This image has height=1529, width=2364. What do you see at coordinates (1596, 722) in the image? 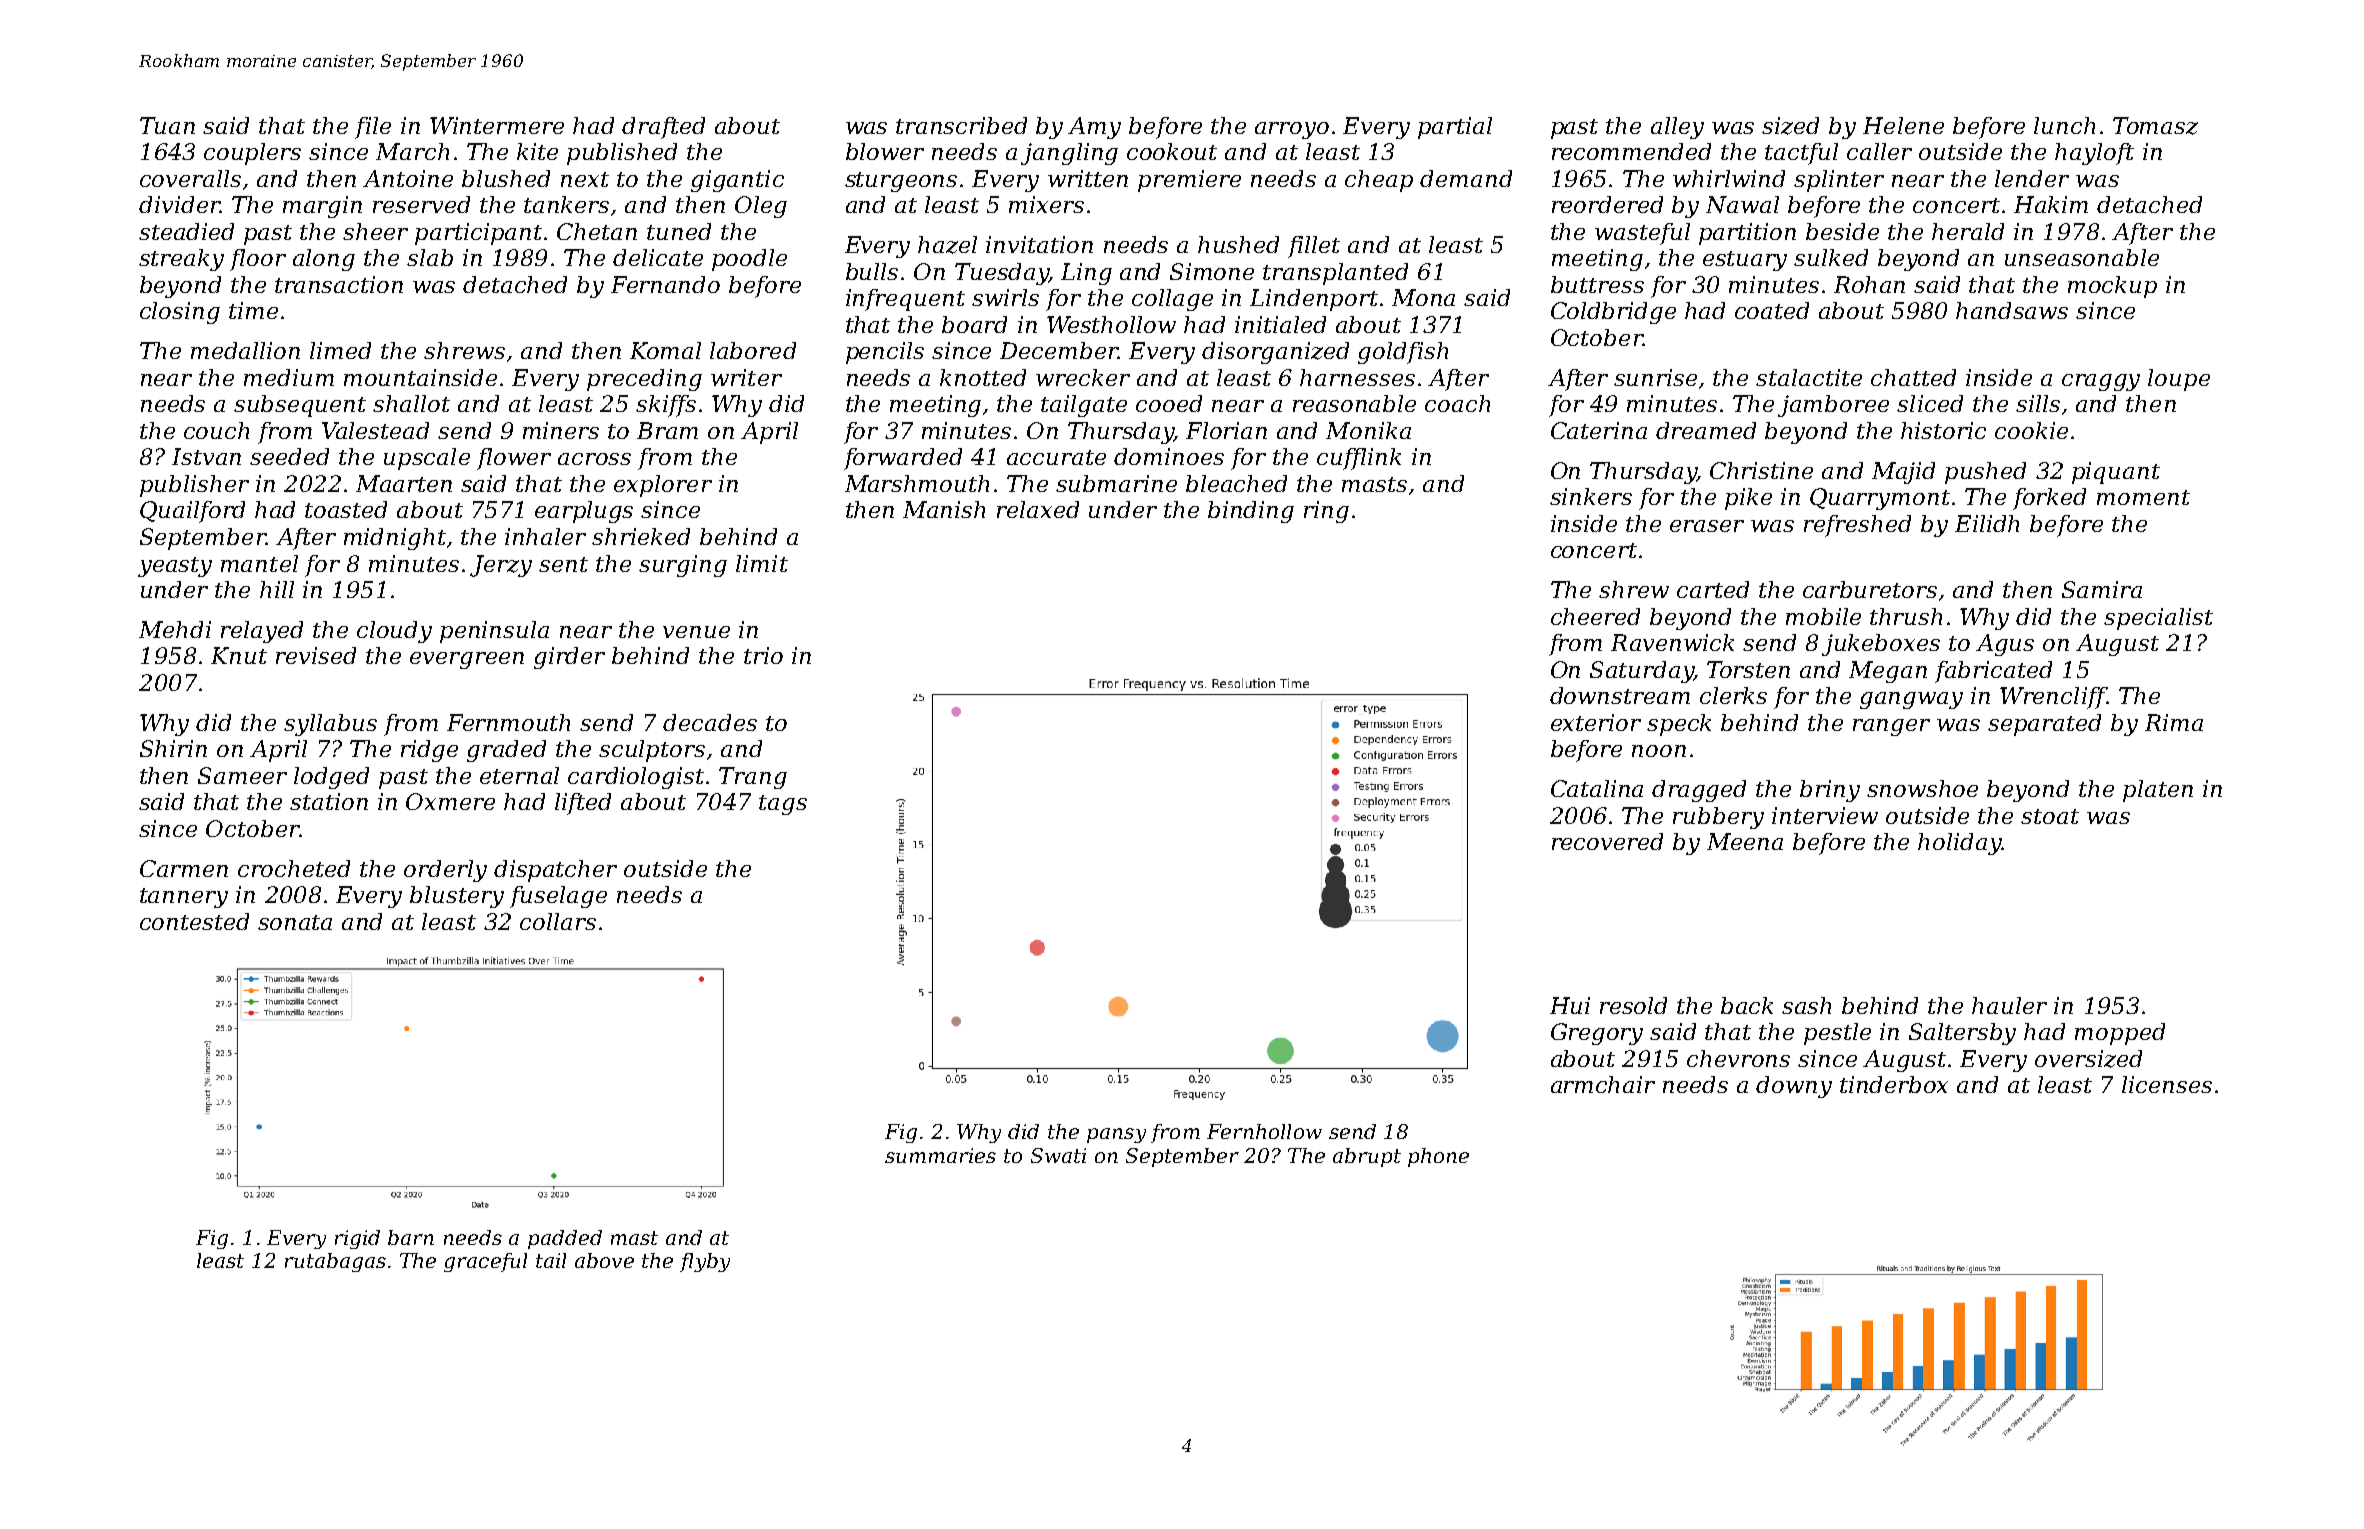
I see `exterior` at bounding box center [1596, 722].
